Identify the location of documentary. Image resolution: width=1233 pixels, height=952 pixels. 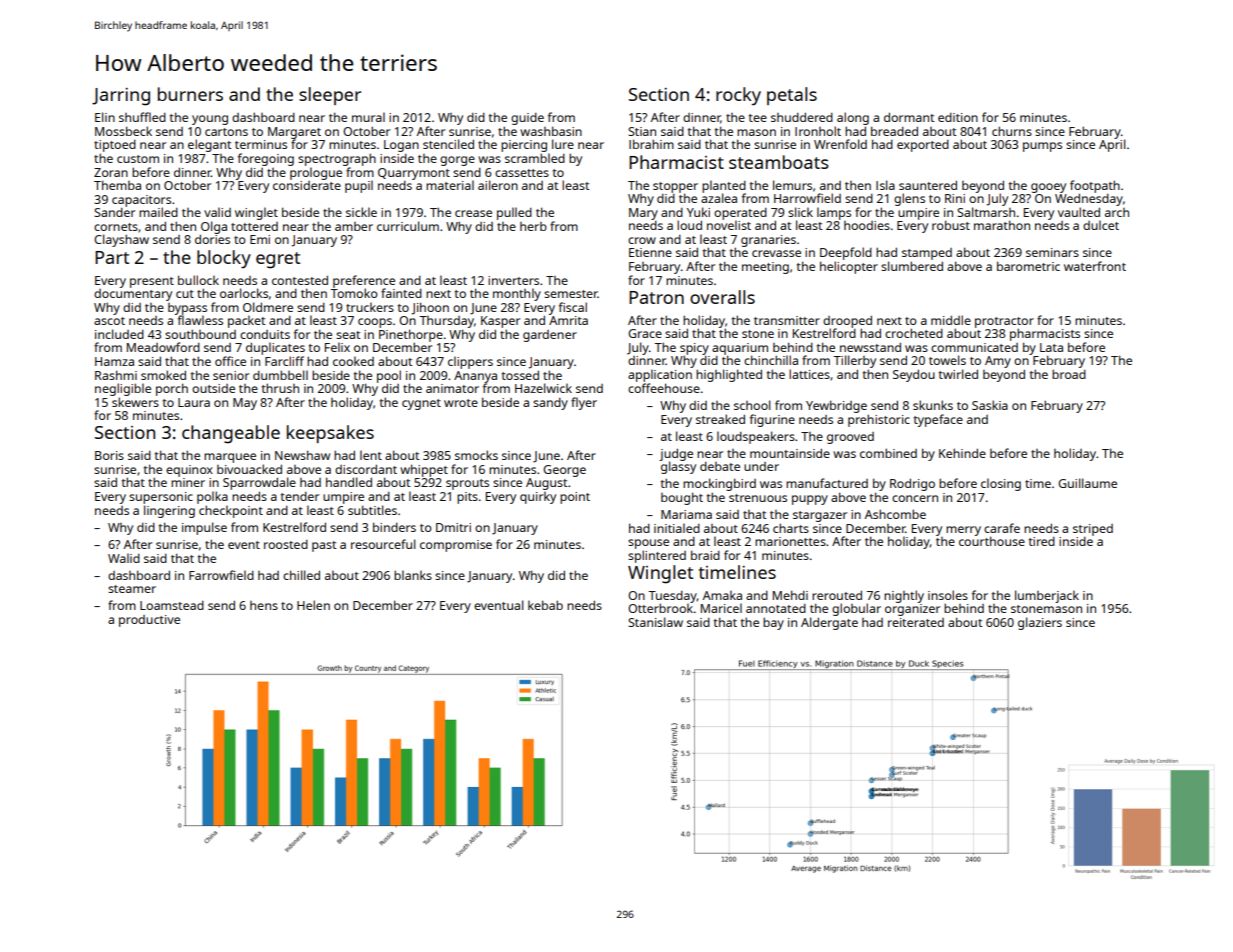
(133, 295).
